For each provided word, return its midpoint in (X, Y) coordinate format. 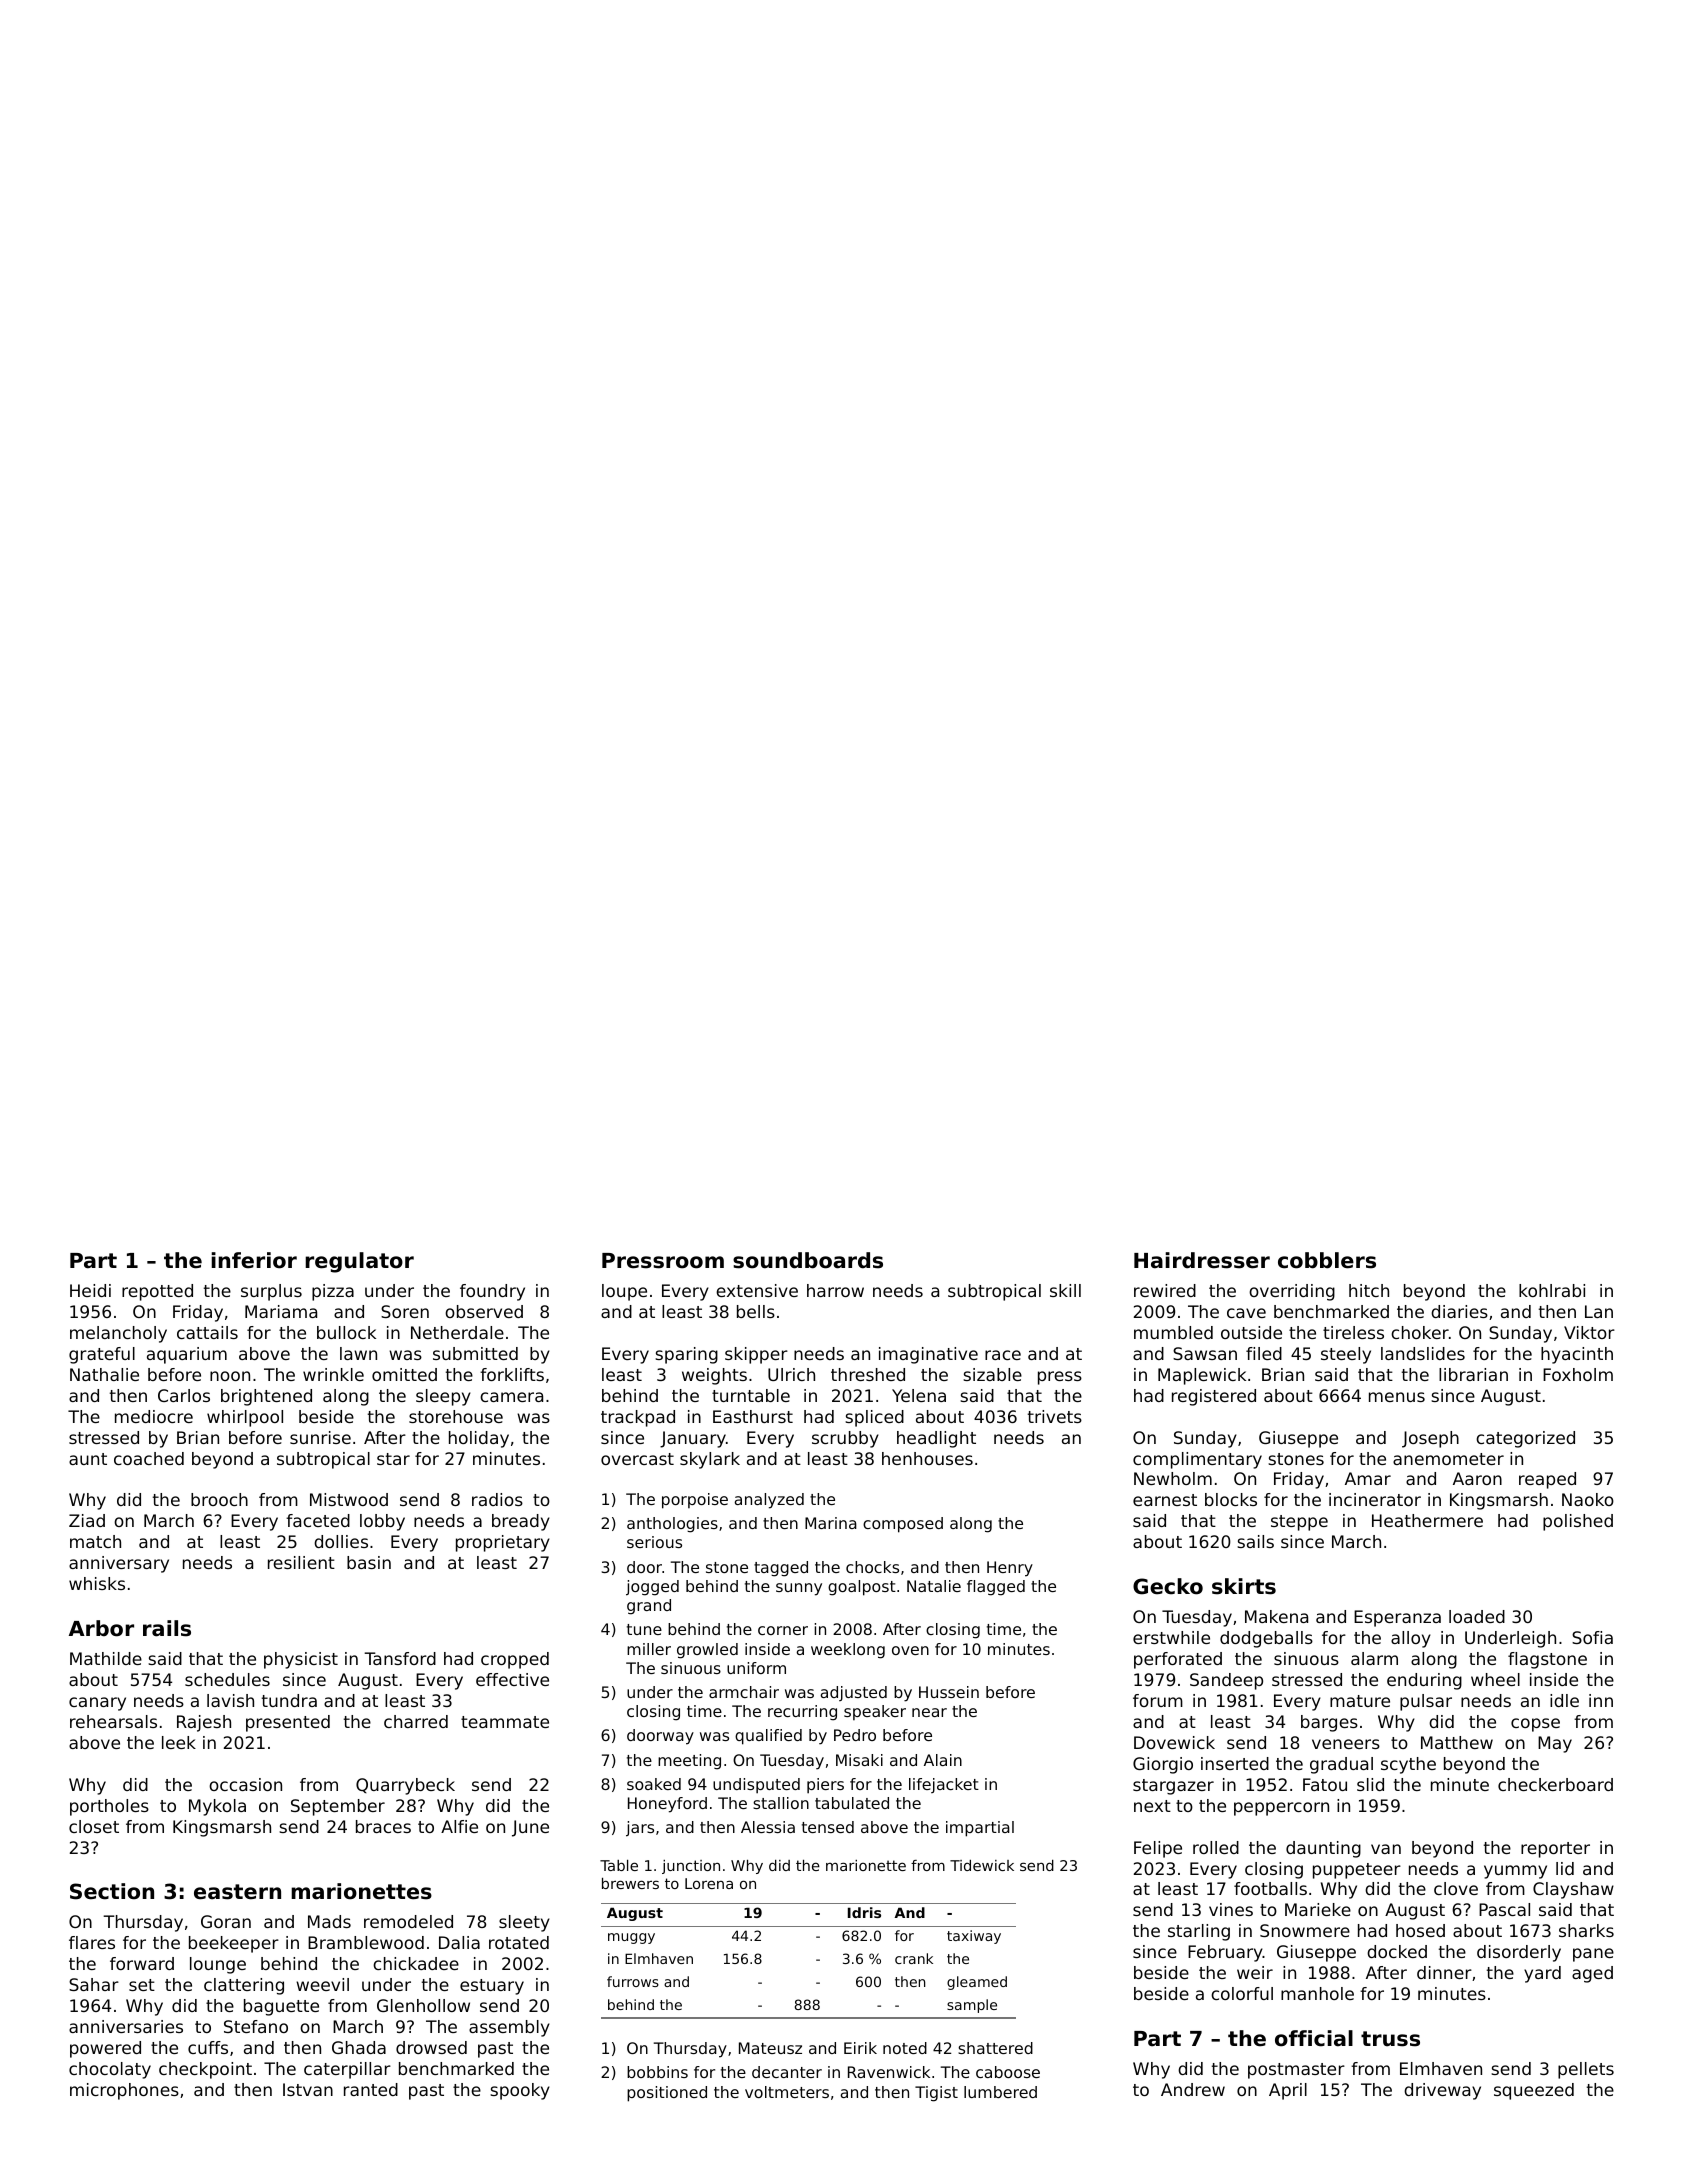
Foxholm (1578, 1374)
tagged (781, 1569)
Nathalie (104, 1374)
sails (1255, 1541)
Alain (943, 1760)
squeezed (1534, 2091)
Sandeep (1226, 1681)
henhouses (927, 1458)
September (338, 1807)
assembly (509, 2028)
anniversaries (126, 2026)
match (95, 1541)
